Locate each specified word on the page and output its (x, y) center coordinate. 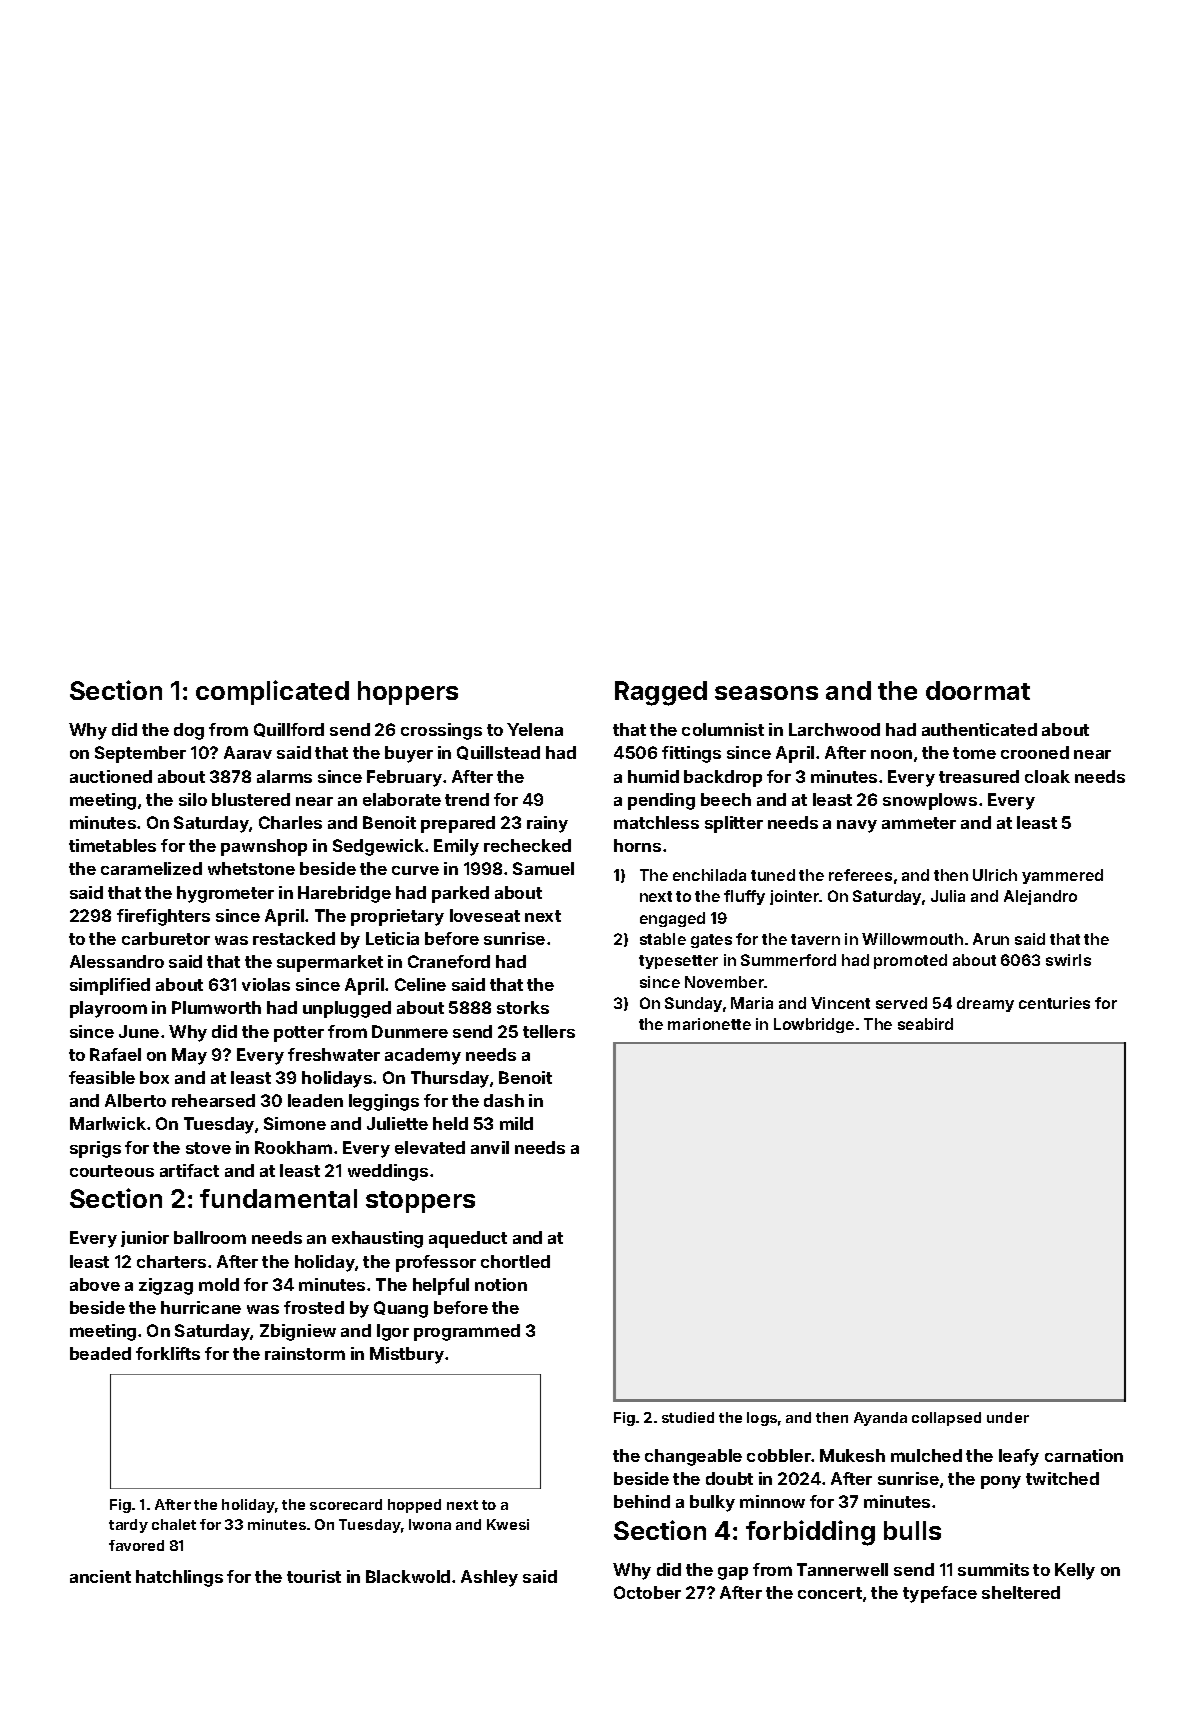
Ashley (489, 1578)
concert (830, 1593)
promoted (910, 961)
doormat (978, 690)
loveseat (485, 915)
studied (688, 1417)
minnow (772, 1501)
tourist (314, 1576)
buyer (409, 754)
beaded (100, 1353)
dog (189, 731)
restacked (294, 938)
